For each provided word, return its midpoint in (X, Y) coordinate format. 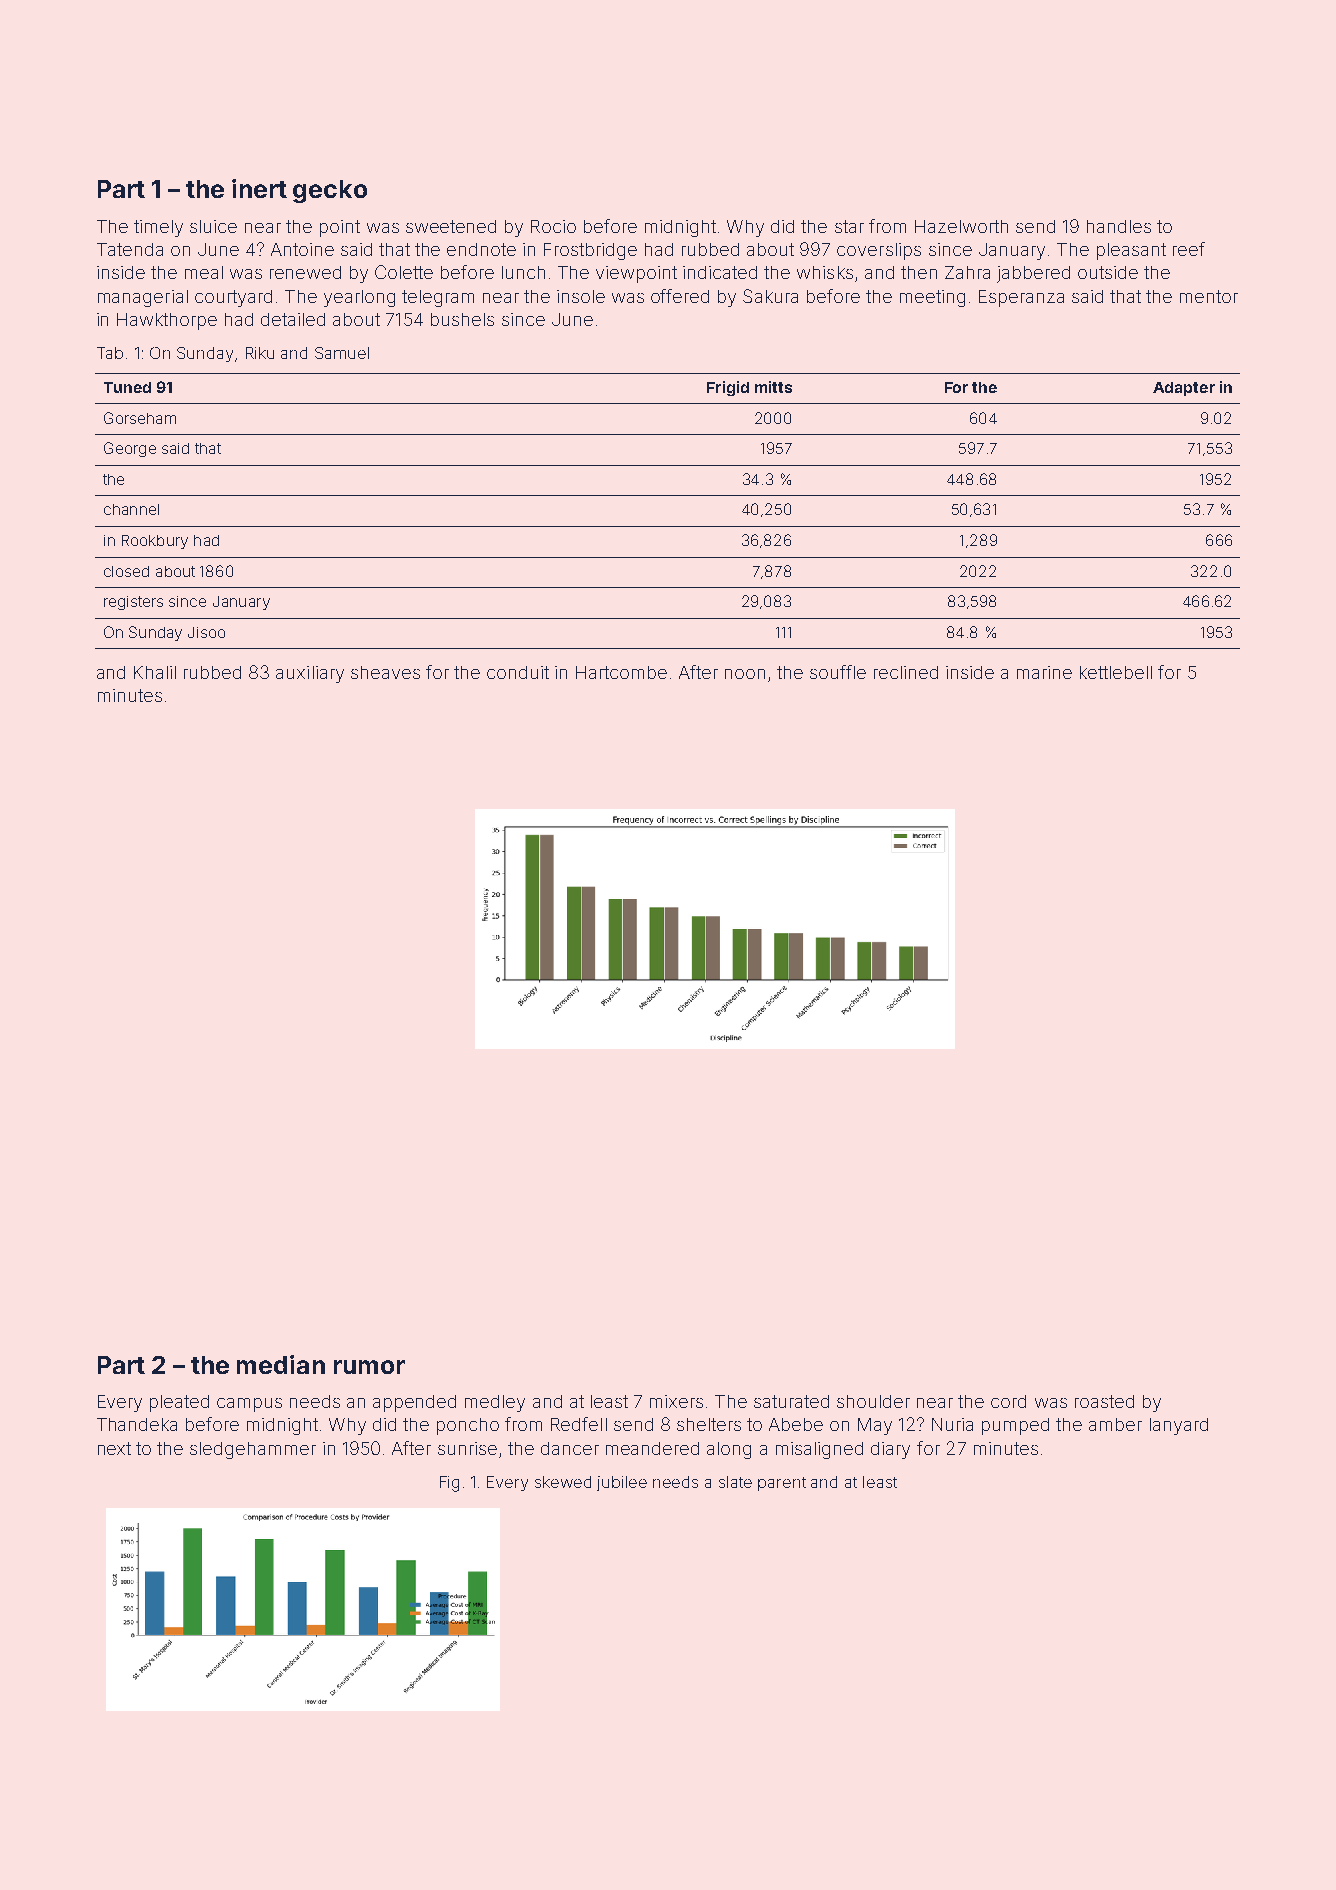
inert (259, 188)
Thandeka (137, 1424)
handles (1119, 226)
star (849, 226)
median (281, 1364)
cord (1008, 1401)
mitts (773, 387)
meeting (932, 298)
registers (133, 603)
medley (495, 1403)
